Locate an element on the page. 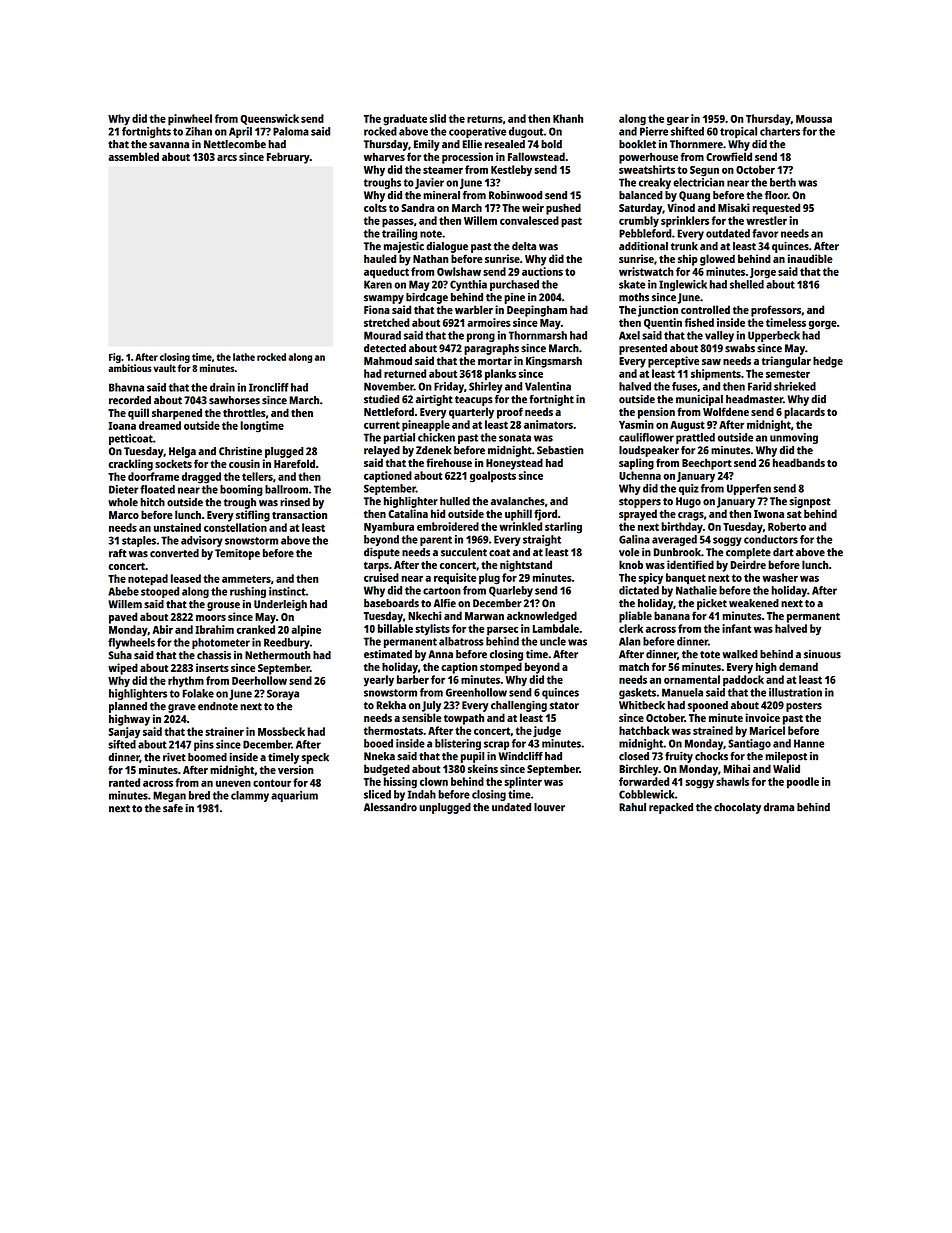 Image resolution: width=952 pixels, height=1233 pixels. unmoving is located at coordinates (794, 438).
